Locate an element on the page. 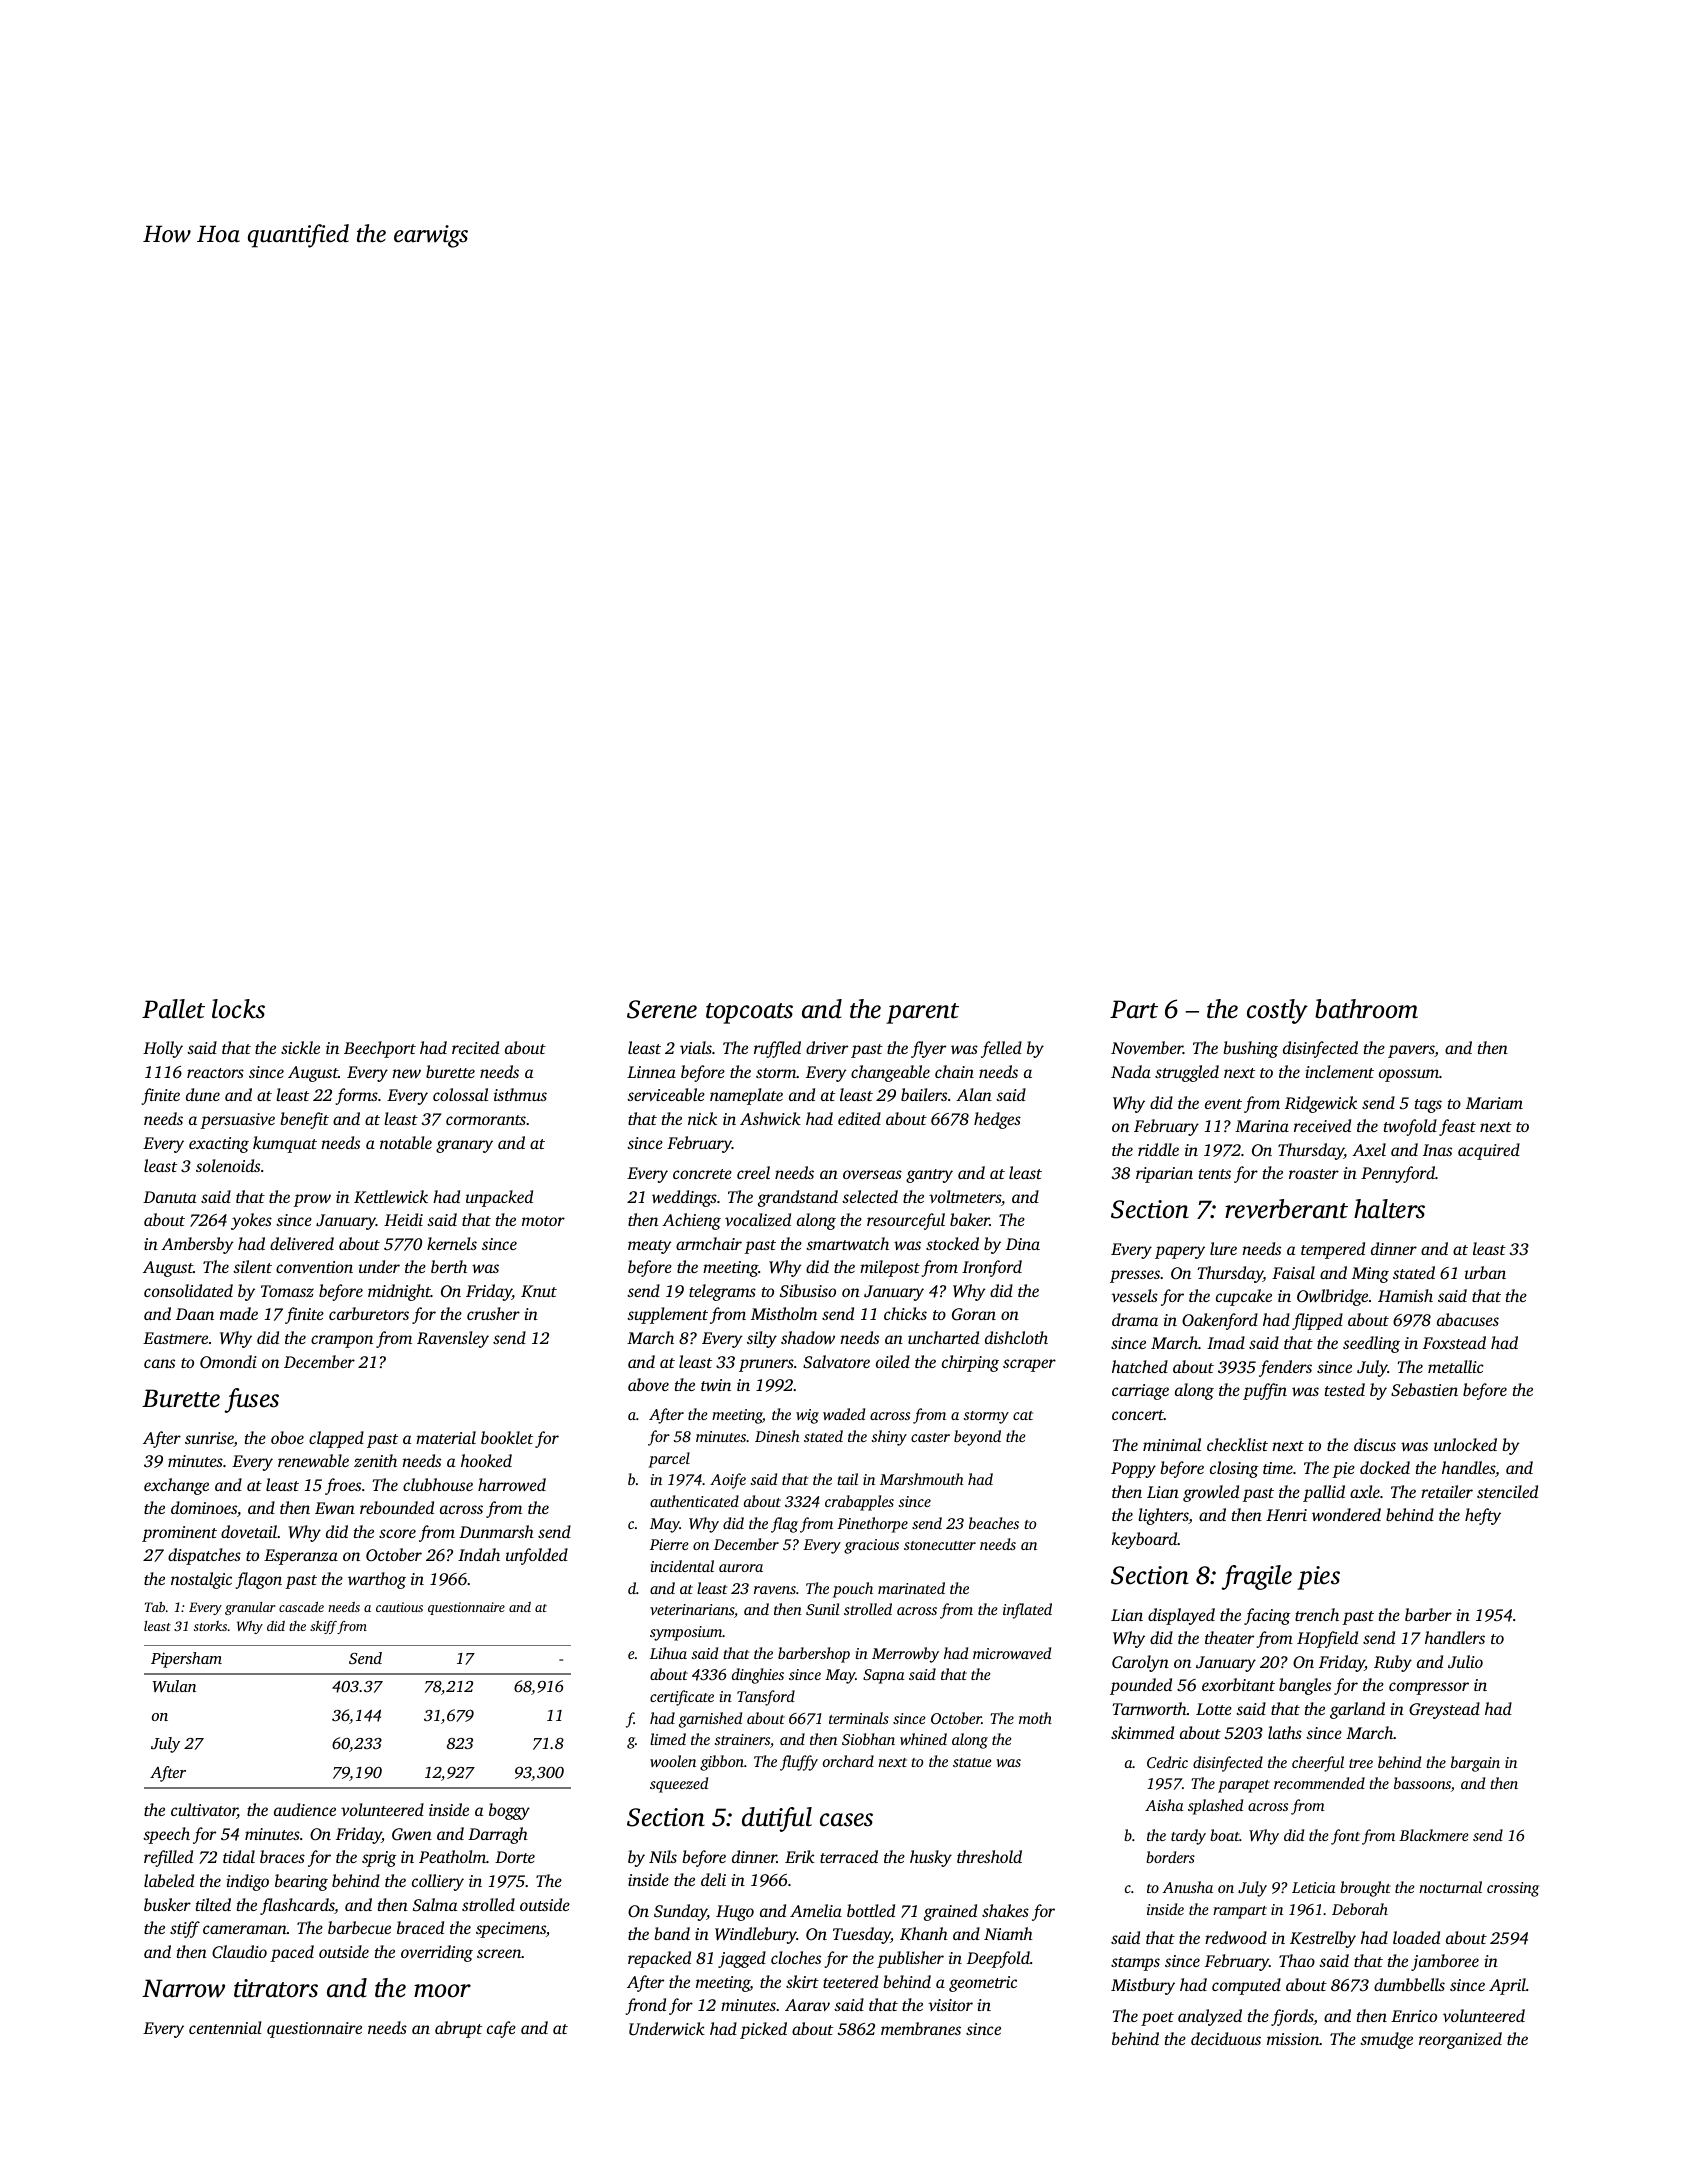 The width and height of the document is (1683, 2178). dinghies is located at coordinates (758, 1676).
